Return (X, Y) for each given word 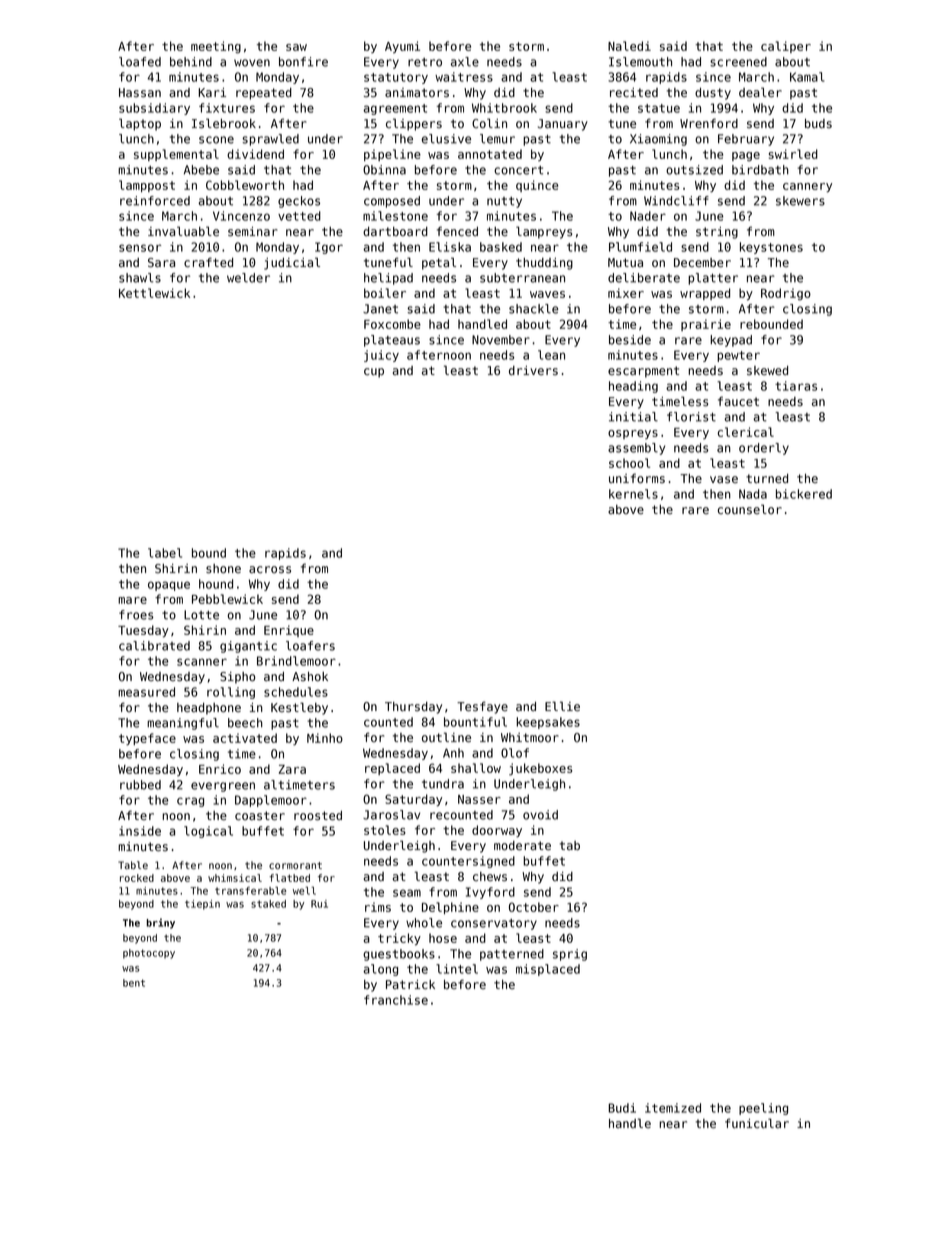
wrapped (705, 294)
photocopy (149, 954)
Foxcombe (392, 324)
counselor (750, 509)
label (165, 553)
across (270, 570)
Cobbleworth (245, 185)
